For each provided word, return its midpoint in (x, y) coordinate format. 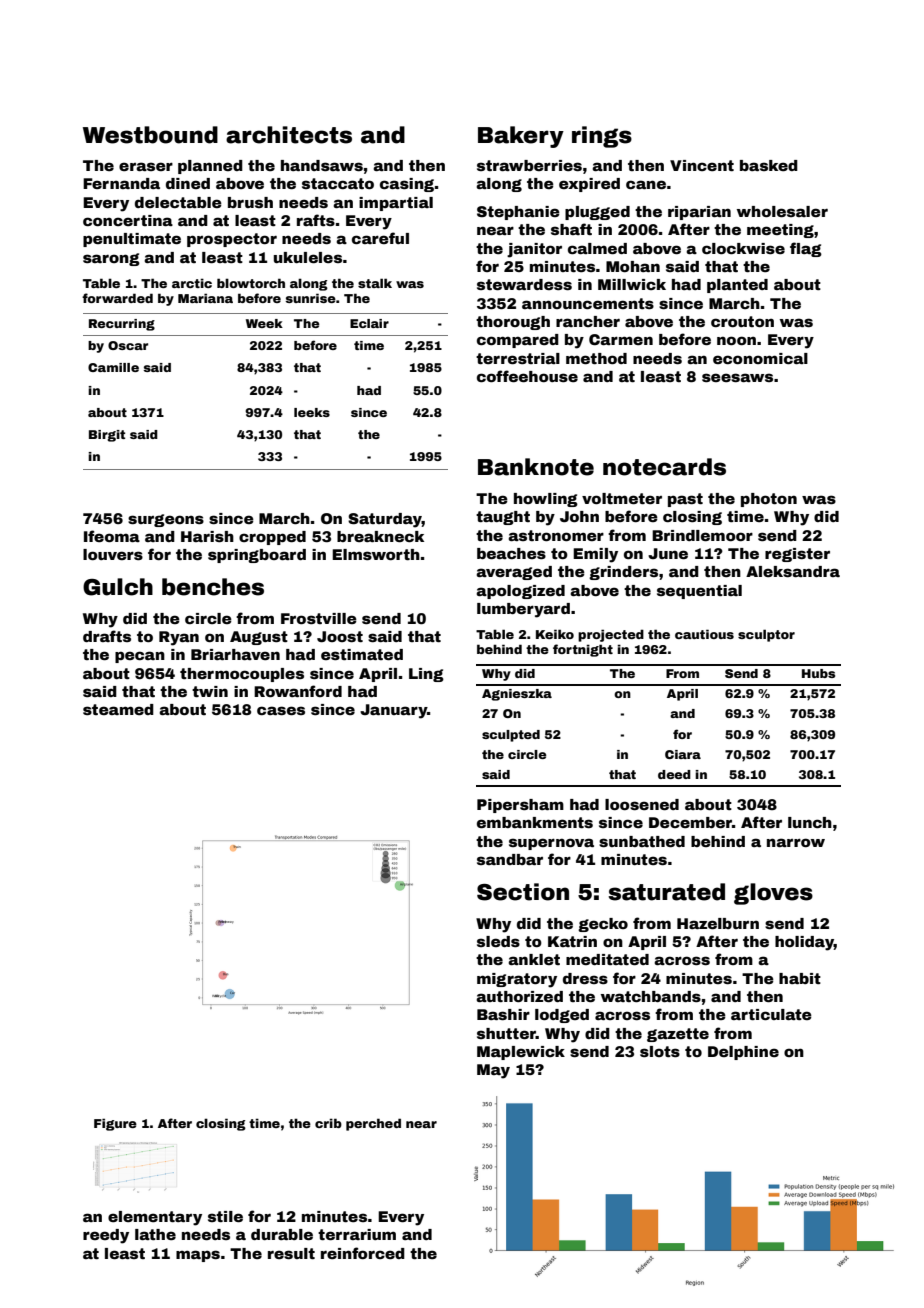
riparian (699, 213)
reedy (106, 1236)
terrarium (357, 1234)
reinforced (363, 1253)
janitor (534, 250)
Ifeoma (112, 536)
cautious (704, 634)
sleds (498, 941)
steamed (118, 709)
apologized (520, 592)
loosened (642, 804)
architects (289, 135)
